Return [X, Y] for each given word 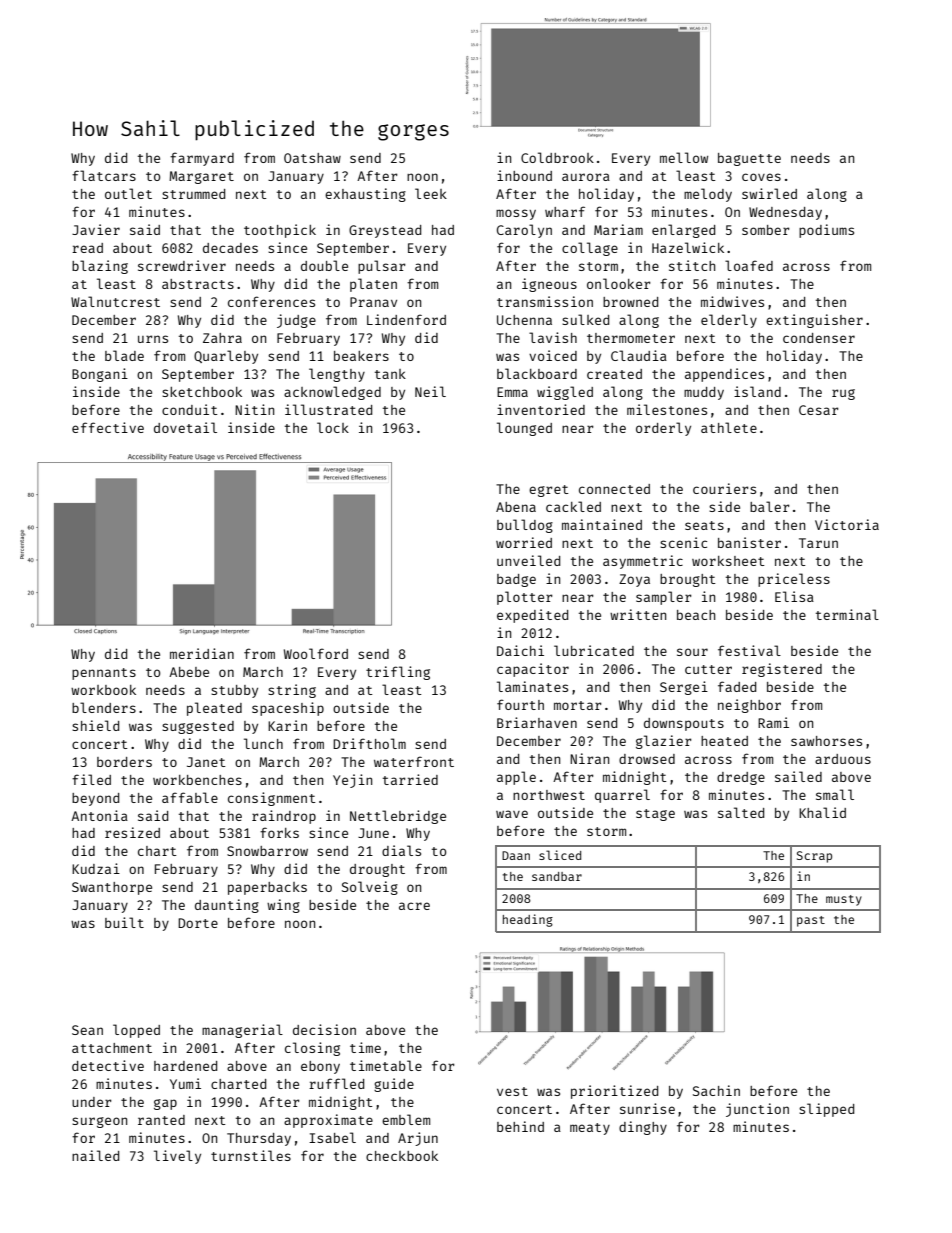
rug [843, 394]
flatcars [104, 175]
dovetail [185, 427]
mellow [684, 157]
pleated [214, 709]
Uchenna [524, 320]
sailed [798, 776]
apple [516, 778]
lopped [136, 1031]
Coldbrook [557, 157]
